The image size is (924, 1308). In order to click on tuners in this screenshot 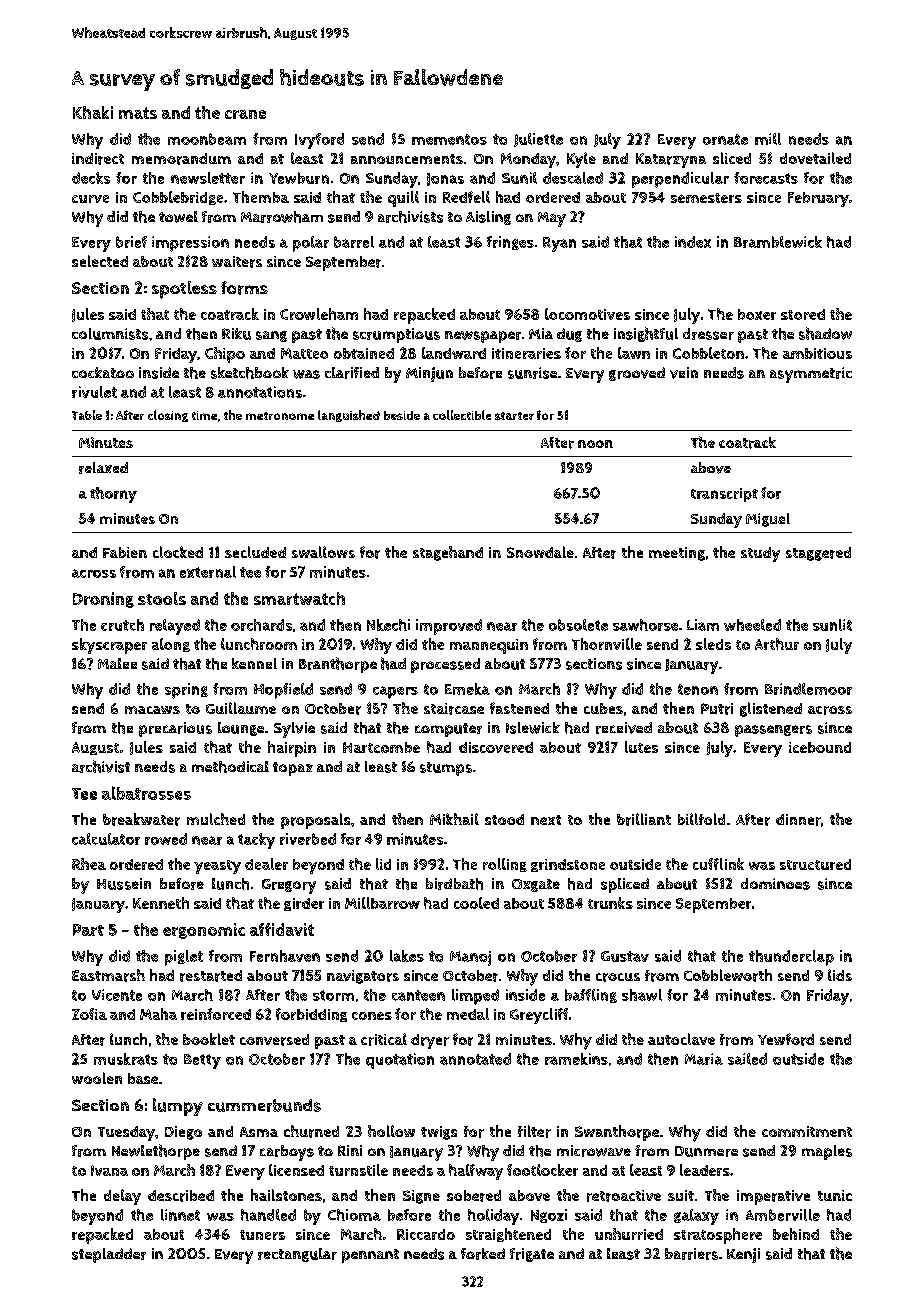, I will do `click(262, 1235)`.
